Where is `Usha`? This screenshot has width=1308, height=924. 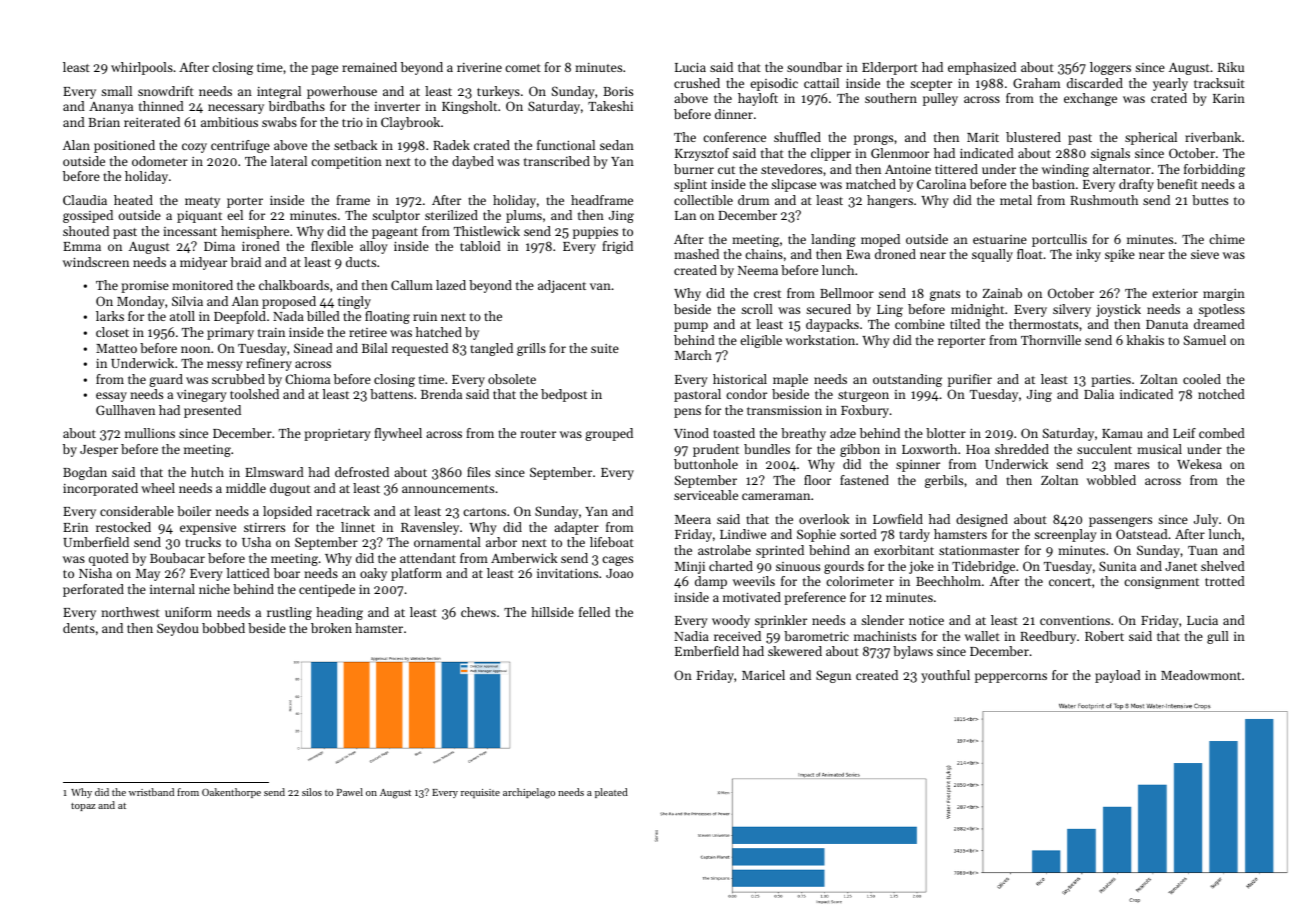 Usha is located at coordinates (256, 542).
